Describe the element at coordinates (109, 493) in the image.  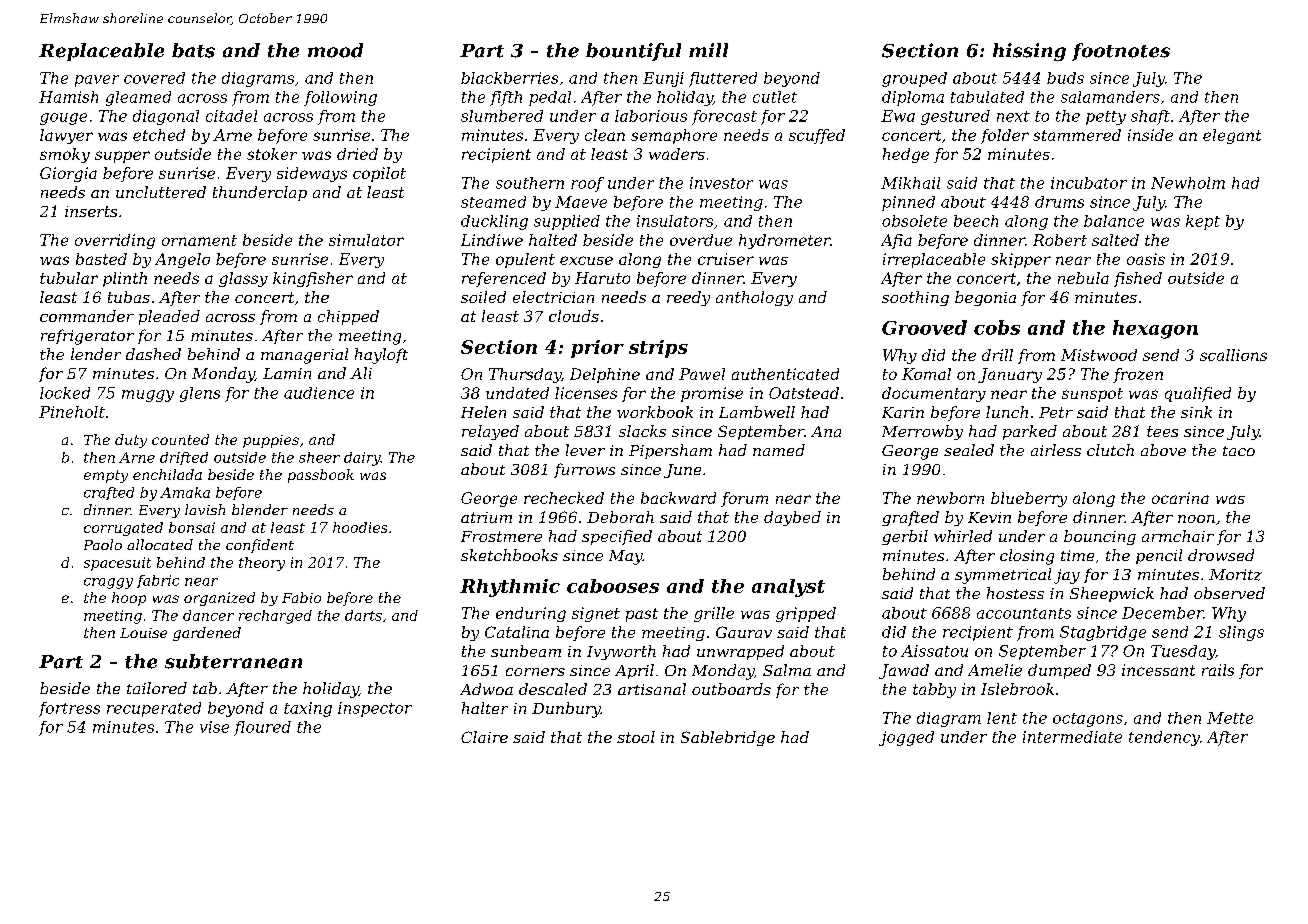
I see `crafted` at that location.
